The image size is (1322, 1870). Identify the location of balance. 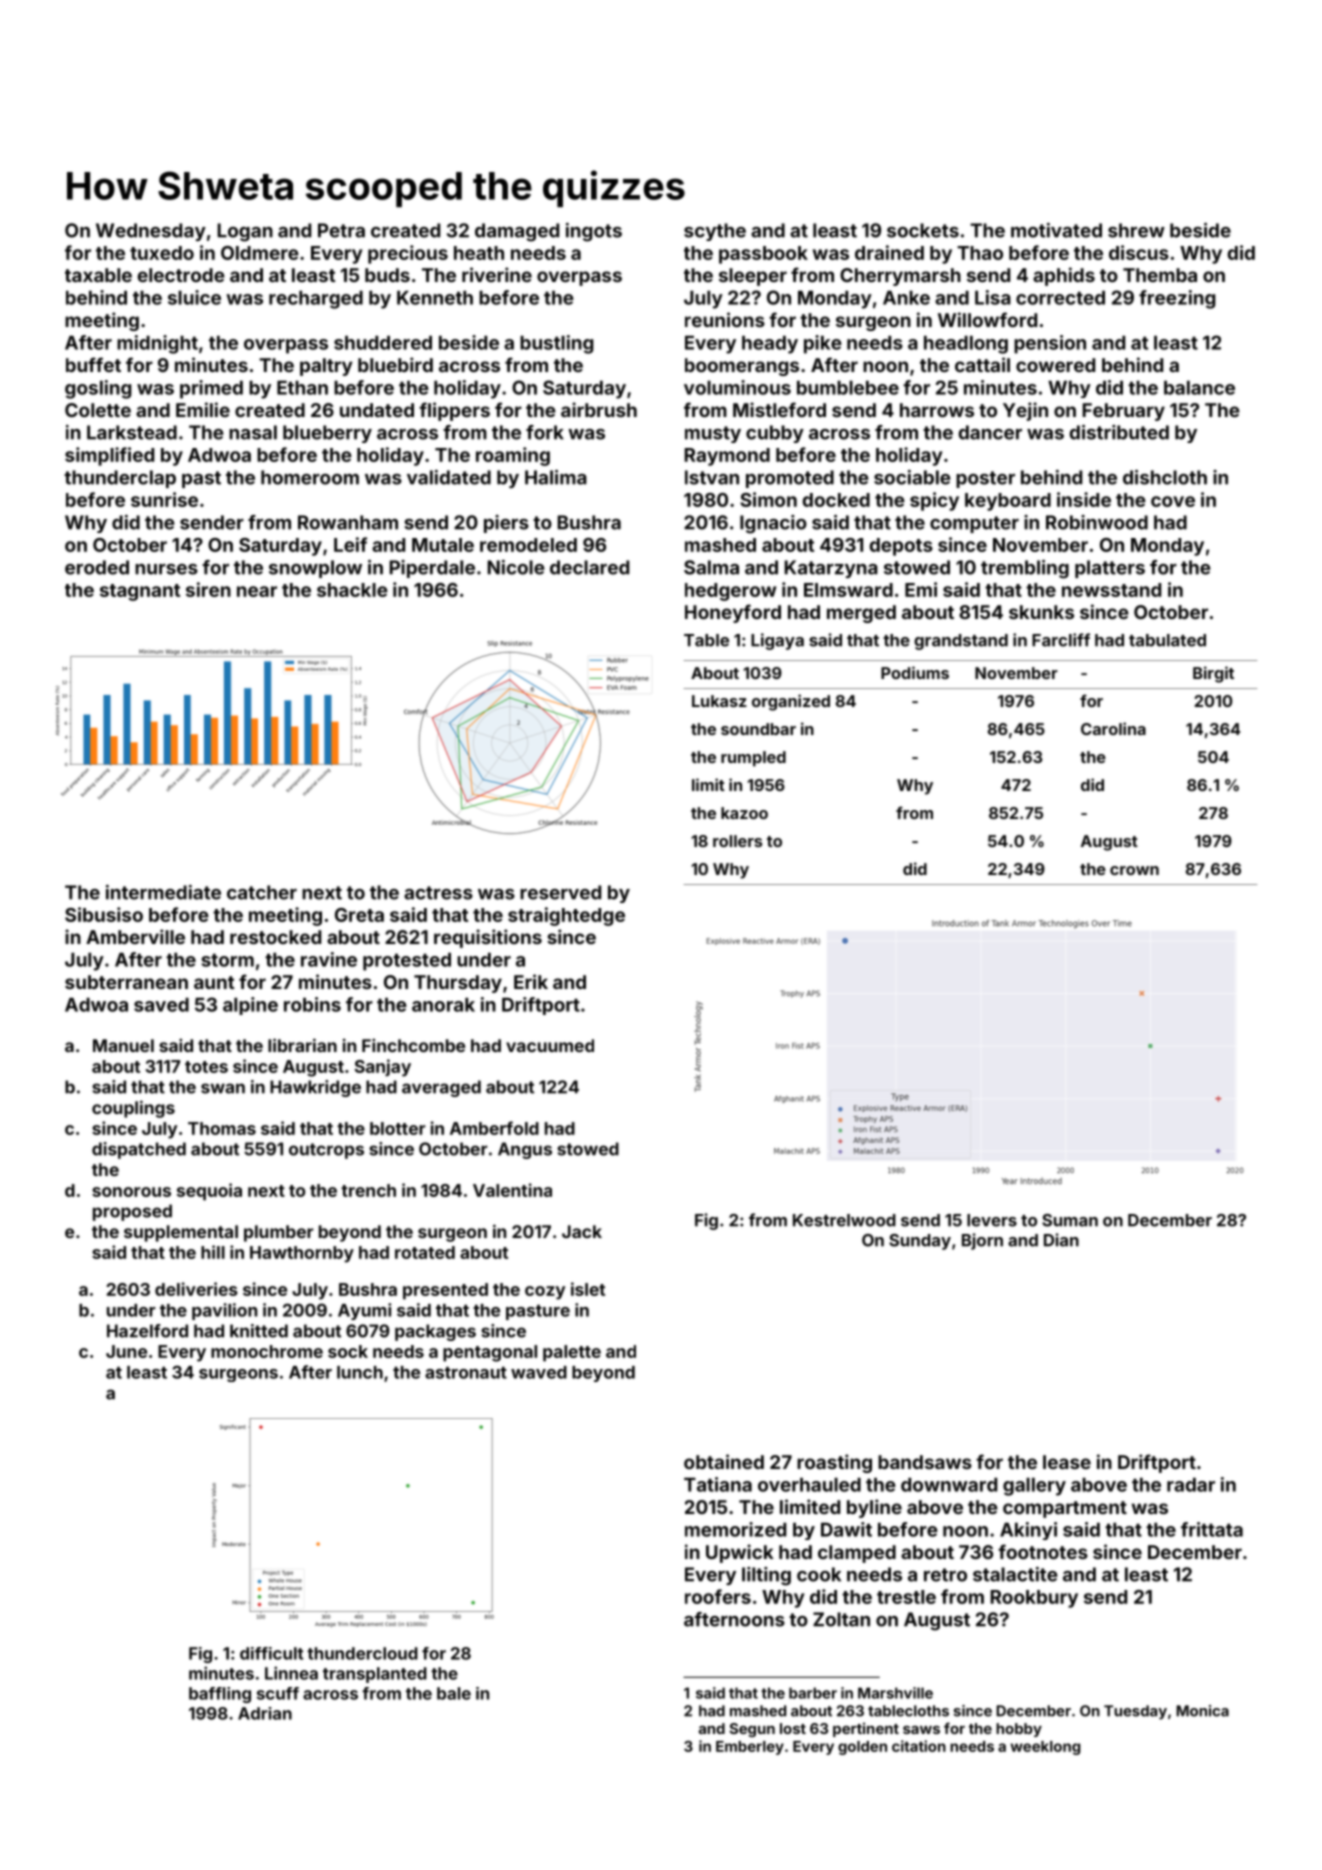
(1199, 388).
